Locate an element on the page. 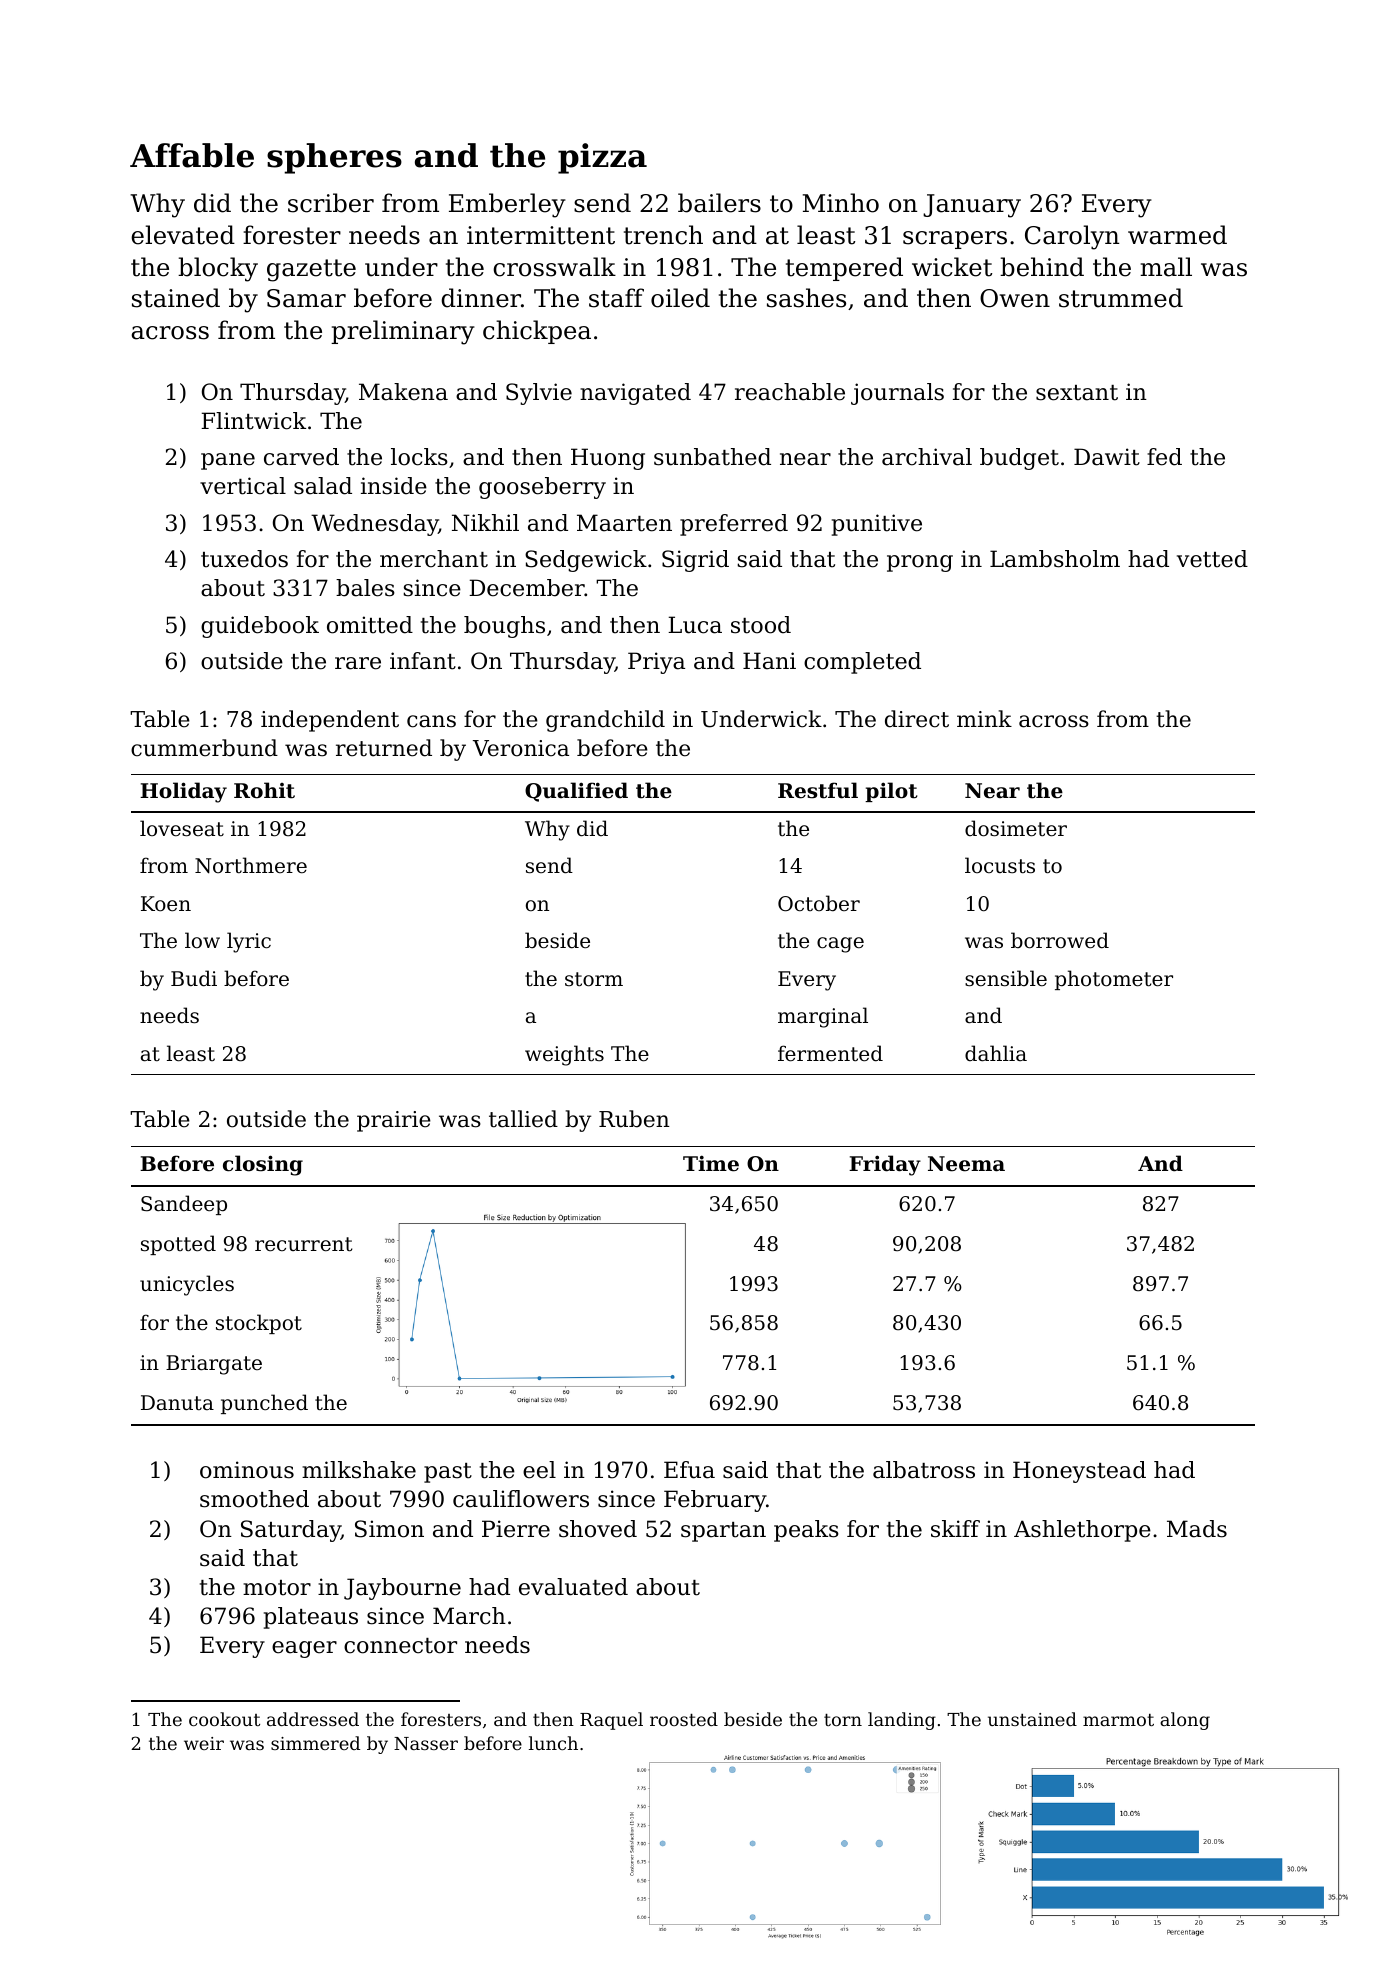 The width and height of the image is (1386, 1969). returned is located at coordinates (384, 748).
